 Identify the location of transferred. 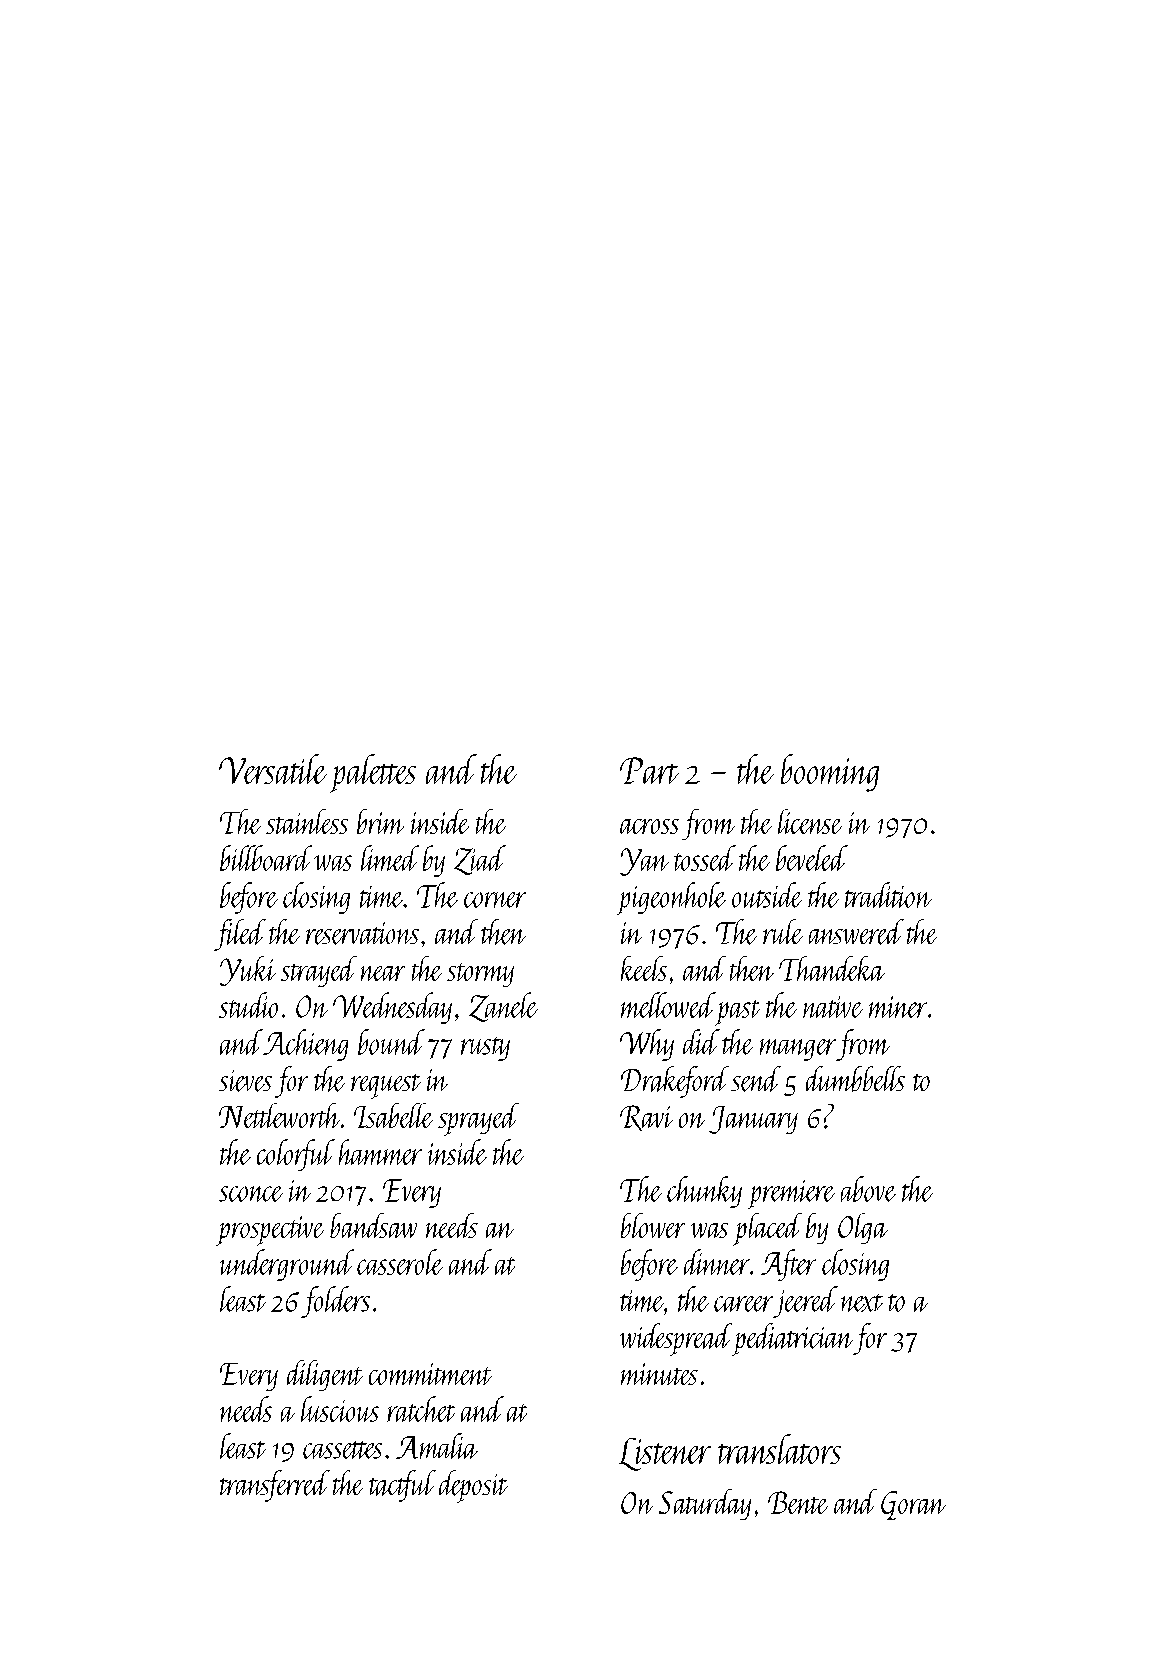
(275, 1486).
